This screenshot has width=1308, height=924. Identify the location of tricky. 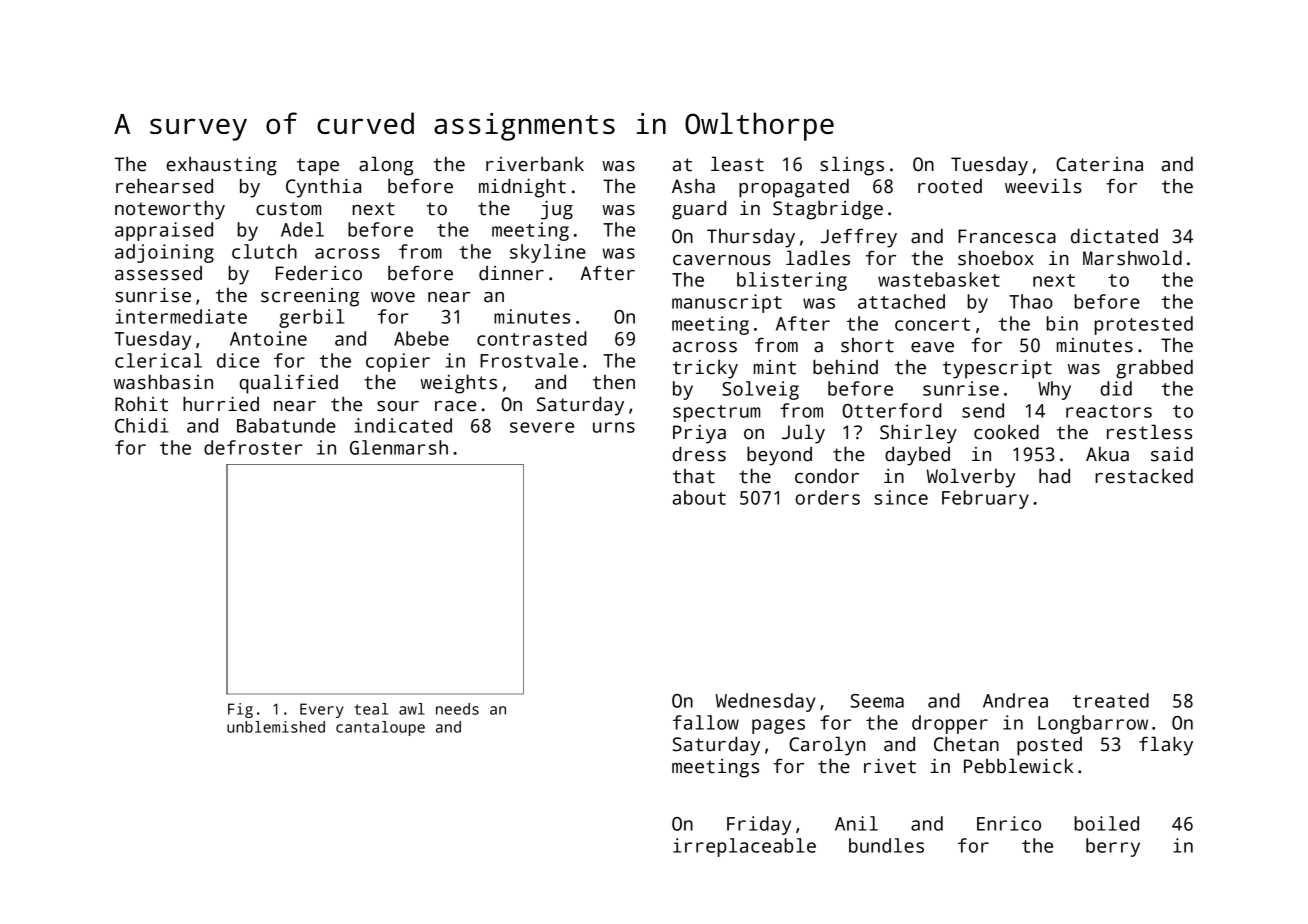
(705, 369).
